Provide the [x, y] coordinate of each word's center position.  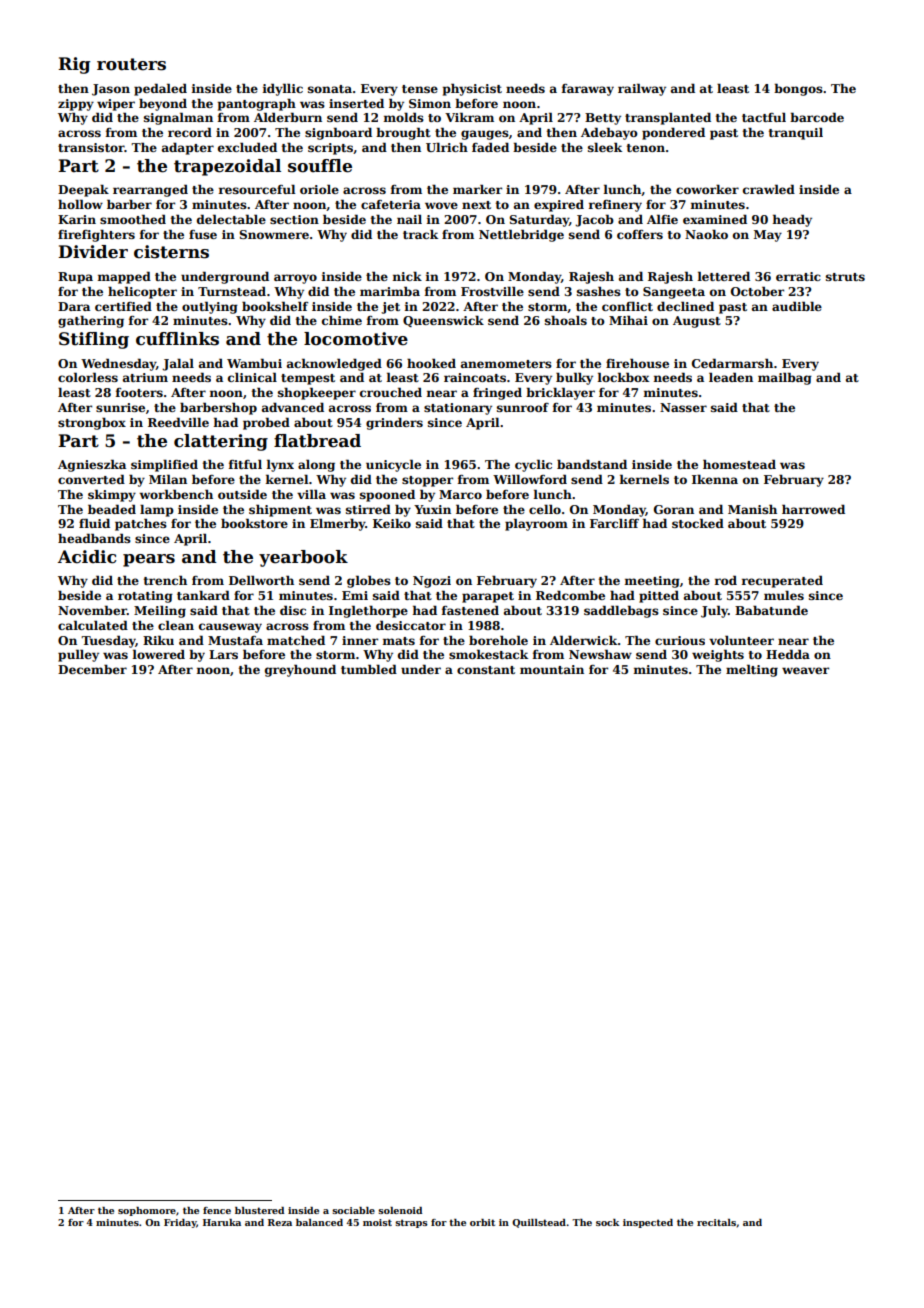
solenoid [400, 1210]
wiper [116, 105]
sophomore [147, 1211]
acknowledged [334, 364]
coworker [707, 189]
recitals [716, 1222]
